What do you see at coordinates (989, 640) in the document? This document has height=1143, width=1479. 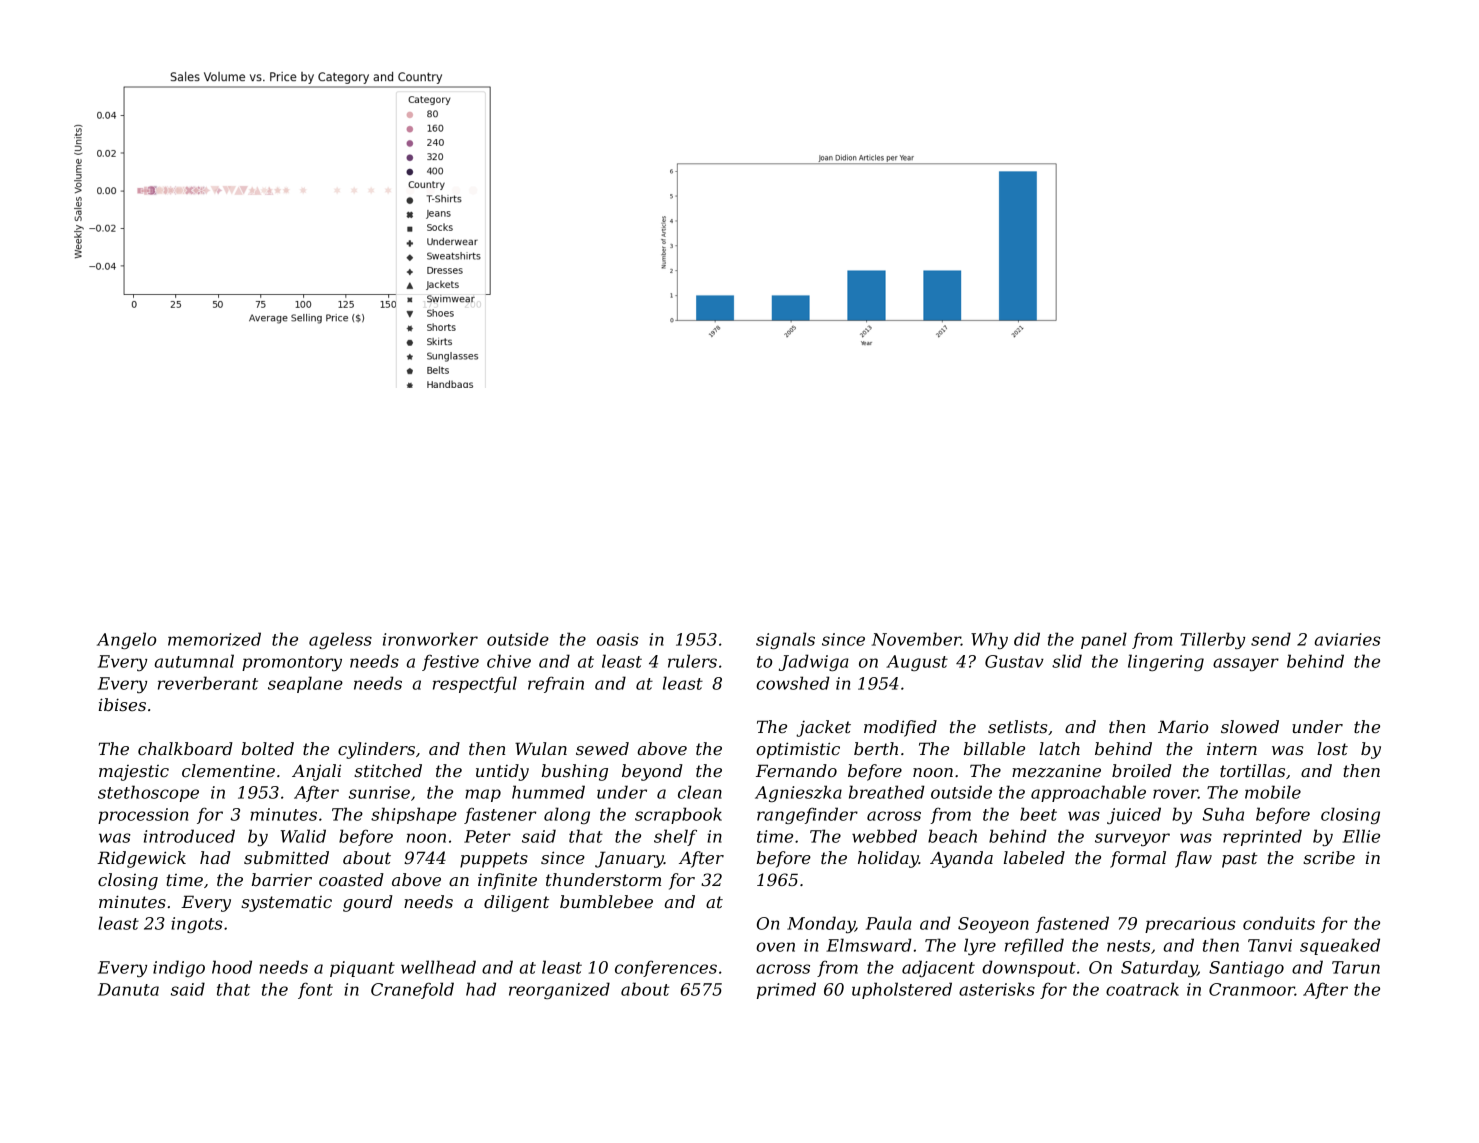 I see `Why` at bounding box center [989, 640].
